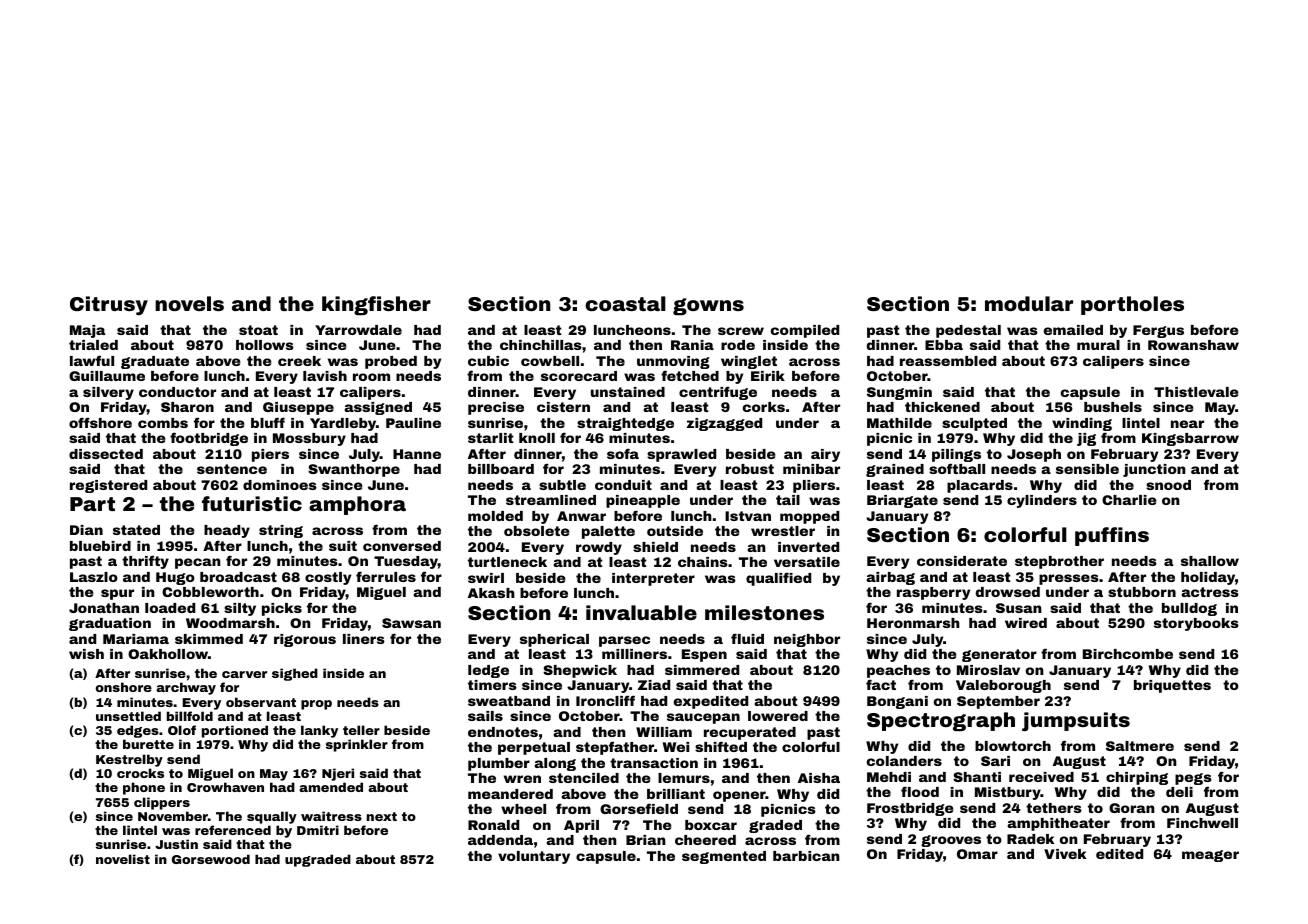 The height and width of the page is (924, 1308). Describe the element at coordinates (123, 859) in the page. I see `novelist` at that location.
